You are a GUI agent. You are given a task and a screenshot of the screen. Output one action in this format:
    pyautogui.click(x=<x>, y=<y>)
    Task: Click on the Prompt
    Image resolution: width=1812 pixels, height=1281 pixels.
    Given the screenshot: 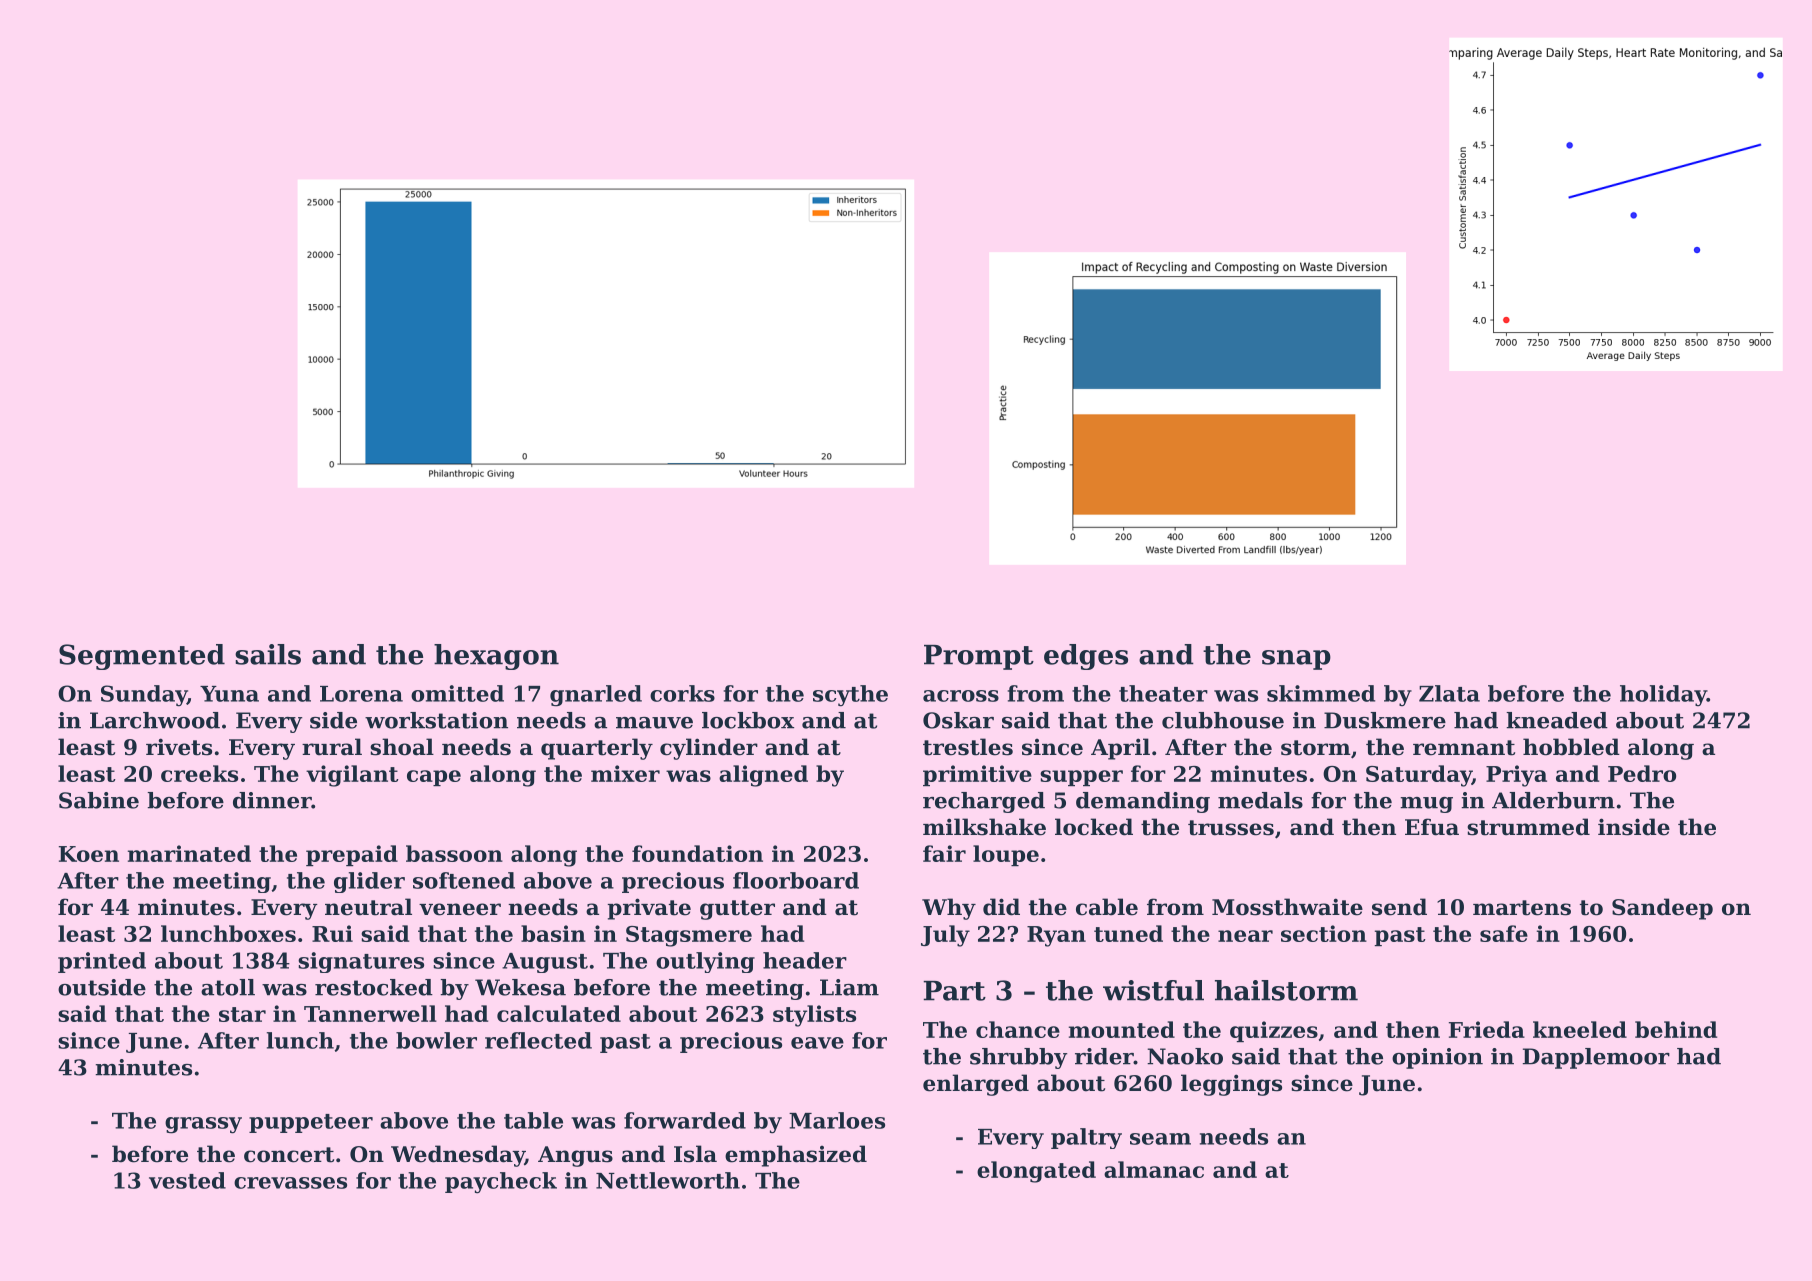 What is the action you would take?
    pyautogui.click(x=979, y=657)
